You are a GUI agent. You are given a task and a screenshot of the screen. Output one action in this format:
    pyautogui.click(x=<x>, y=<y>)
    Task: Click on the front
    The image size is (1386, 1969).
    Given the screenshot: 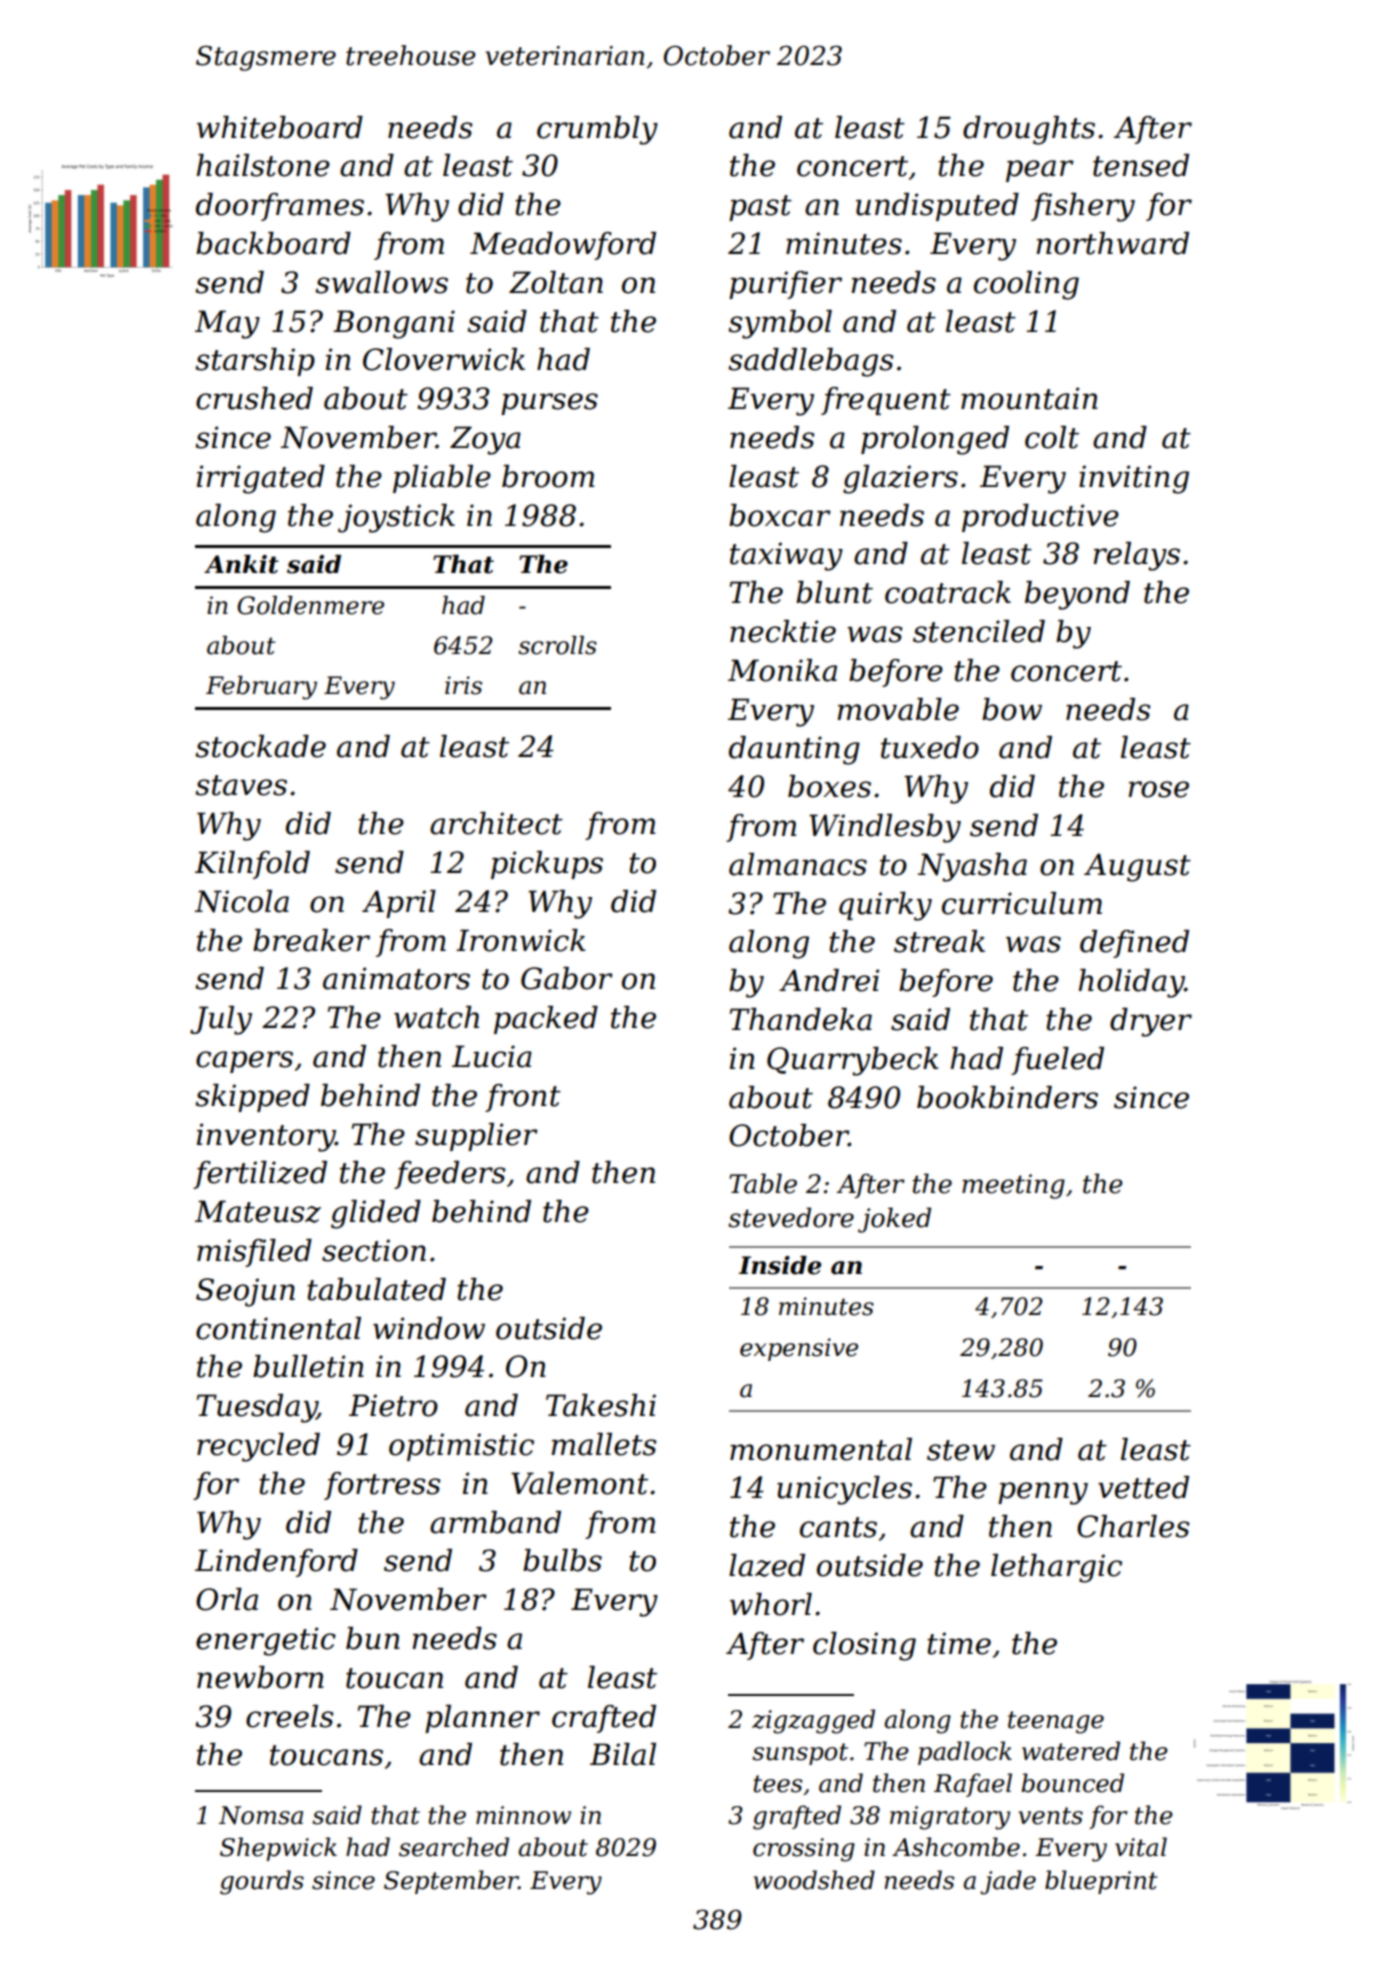 What is the action you would take?
    pyautogui.click(x=523, y=1098)
